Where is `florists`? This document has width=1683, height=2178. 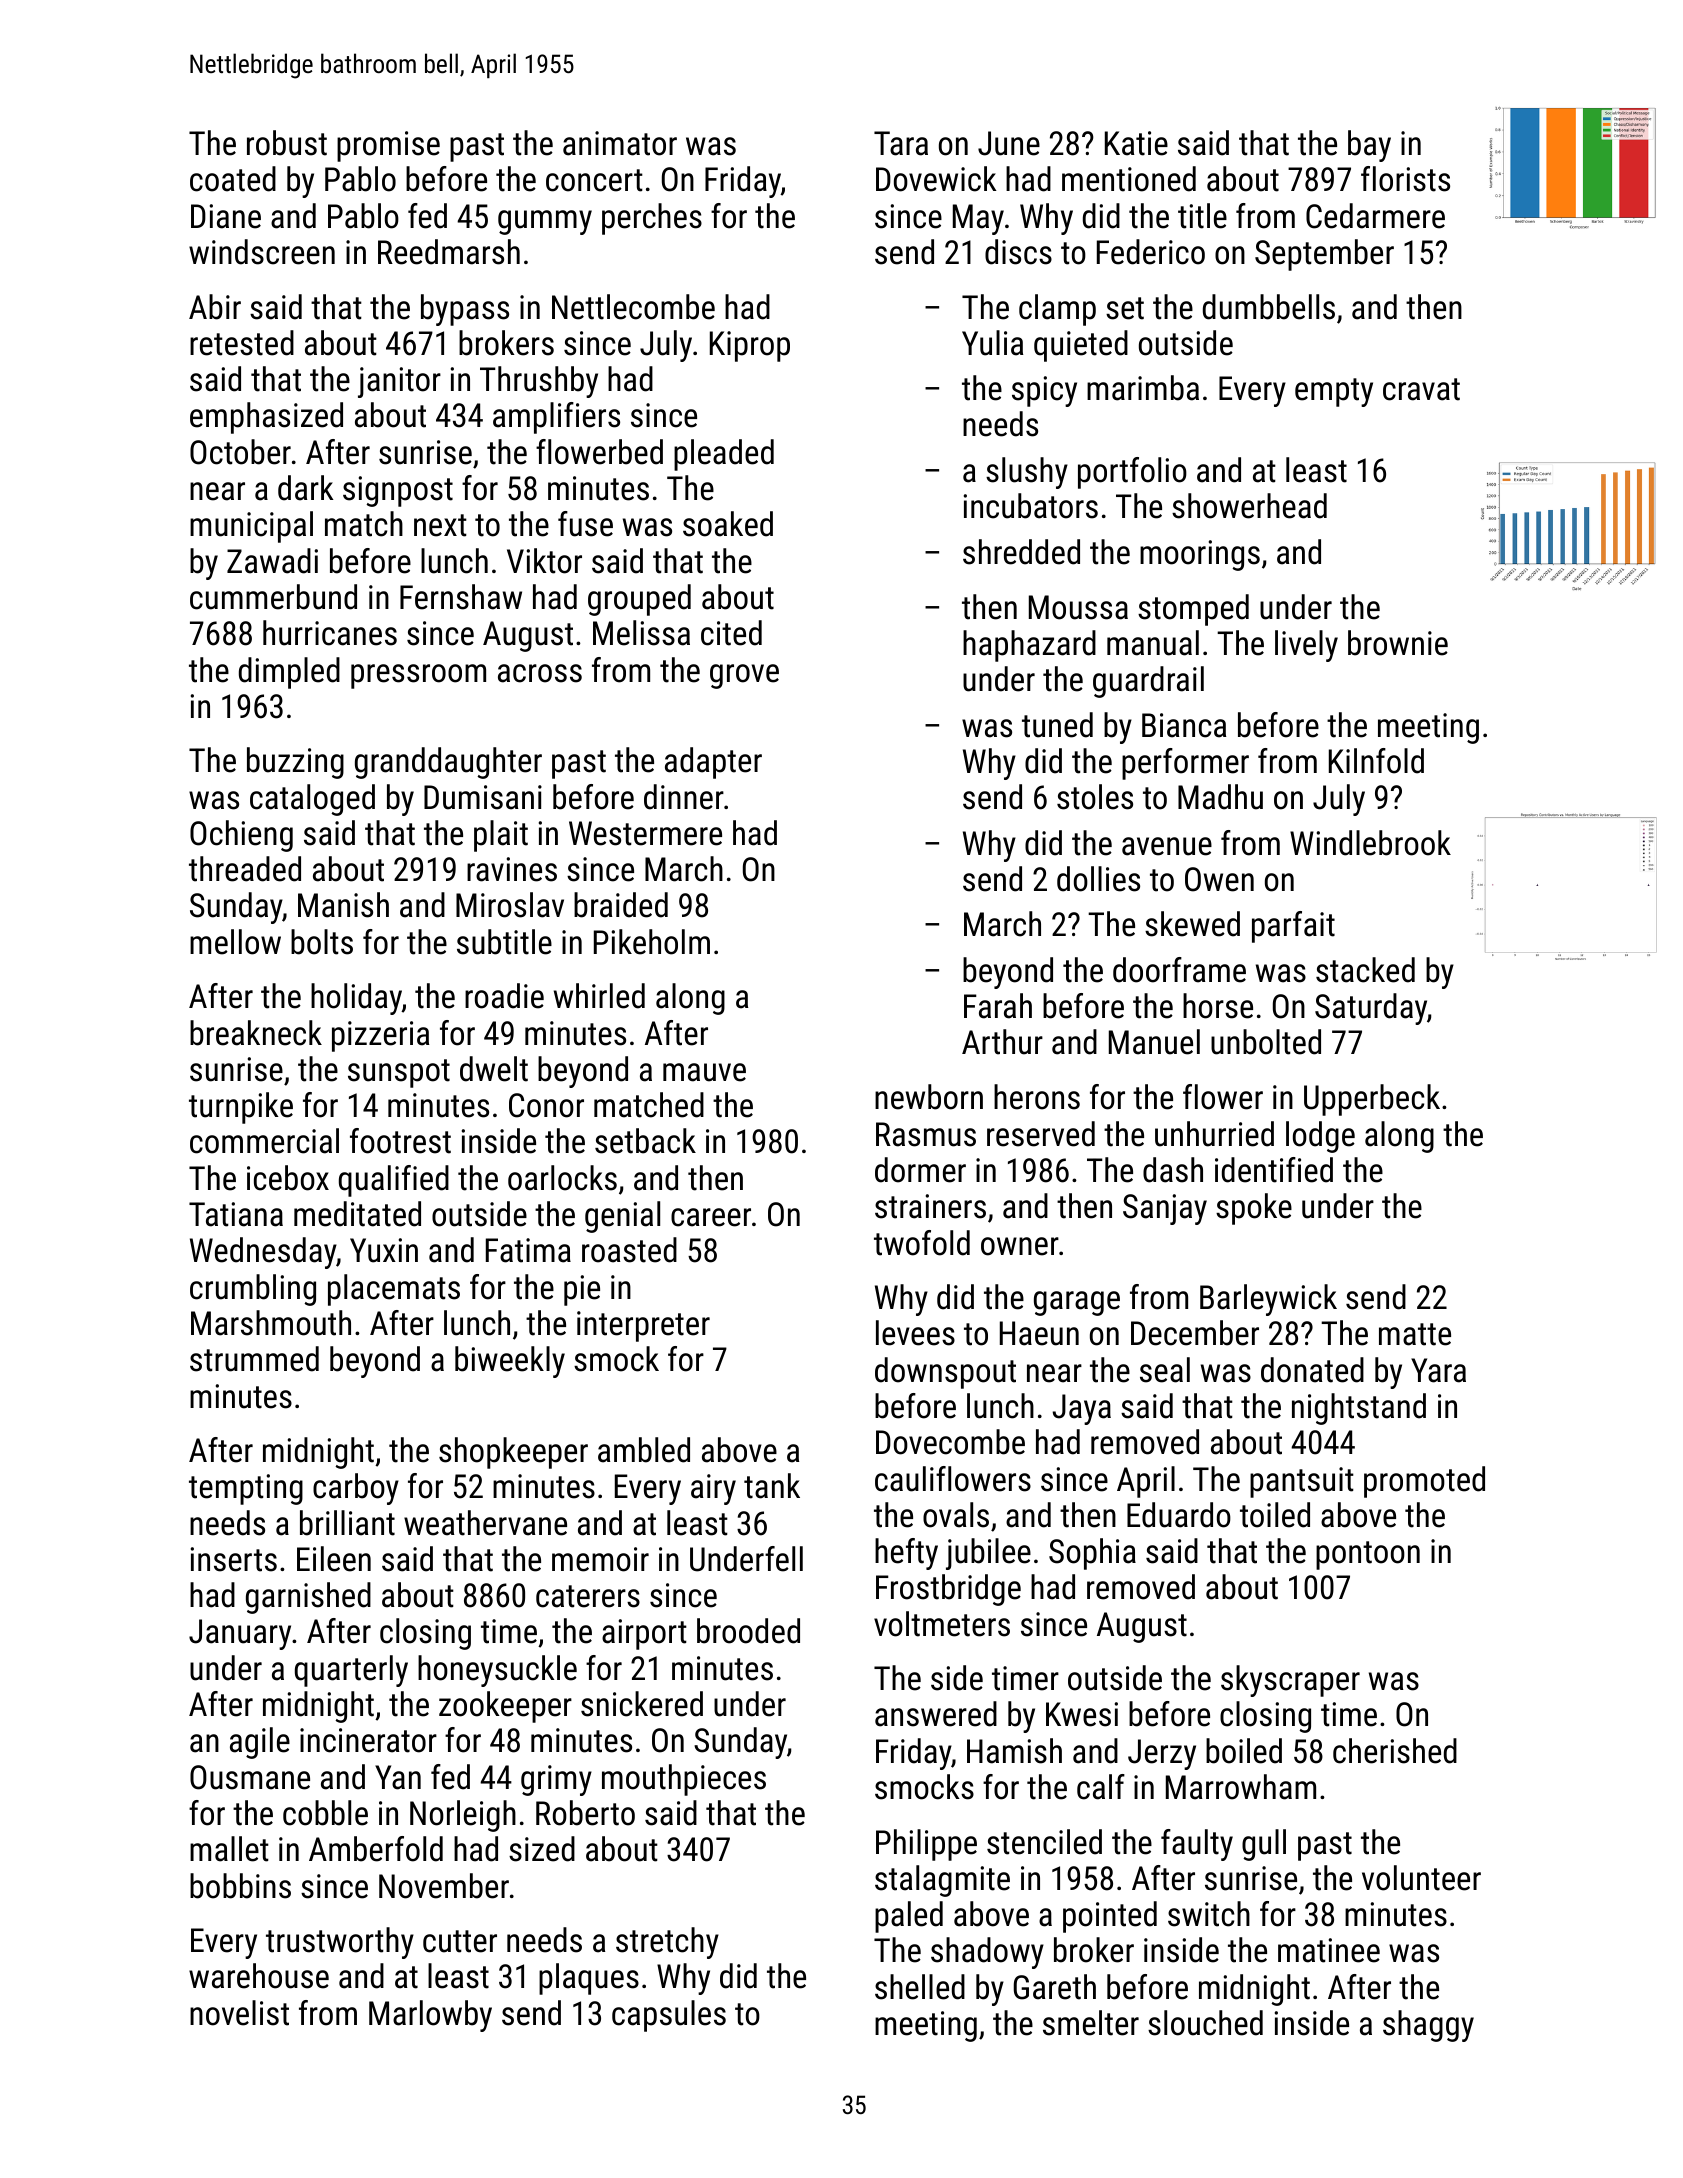
florists is located at coordinates (1405, 179).
